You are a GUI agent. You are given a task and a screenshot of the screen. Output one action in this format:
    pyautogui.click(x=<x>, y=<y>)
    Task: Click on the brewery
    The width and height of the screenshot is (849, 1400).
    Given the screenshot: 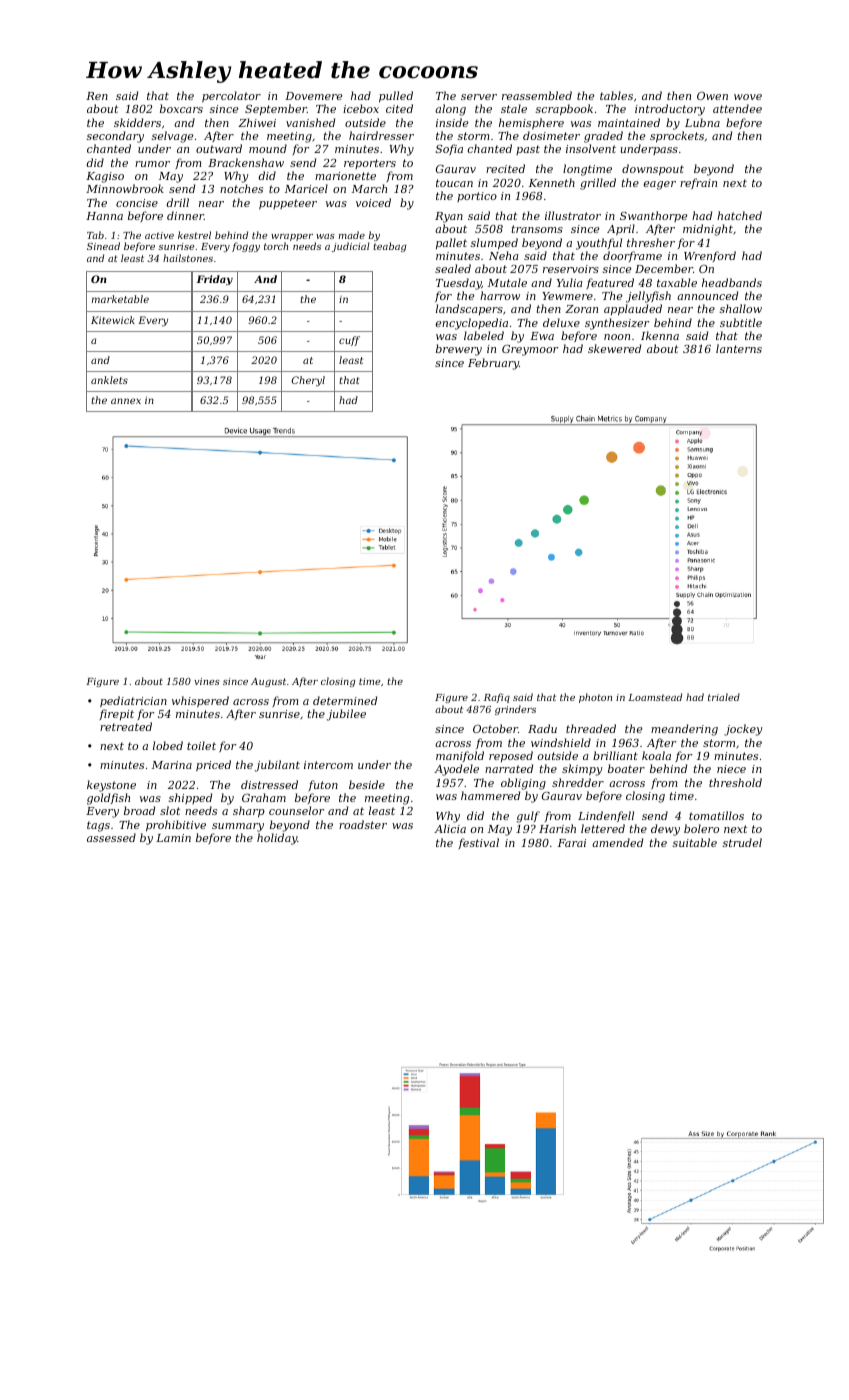 What is the action you would take?
    pyautogui.click(x=459, y=350)
